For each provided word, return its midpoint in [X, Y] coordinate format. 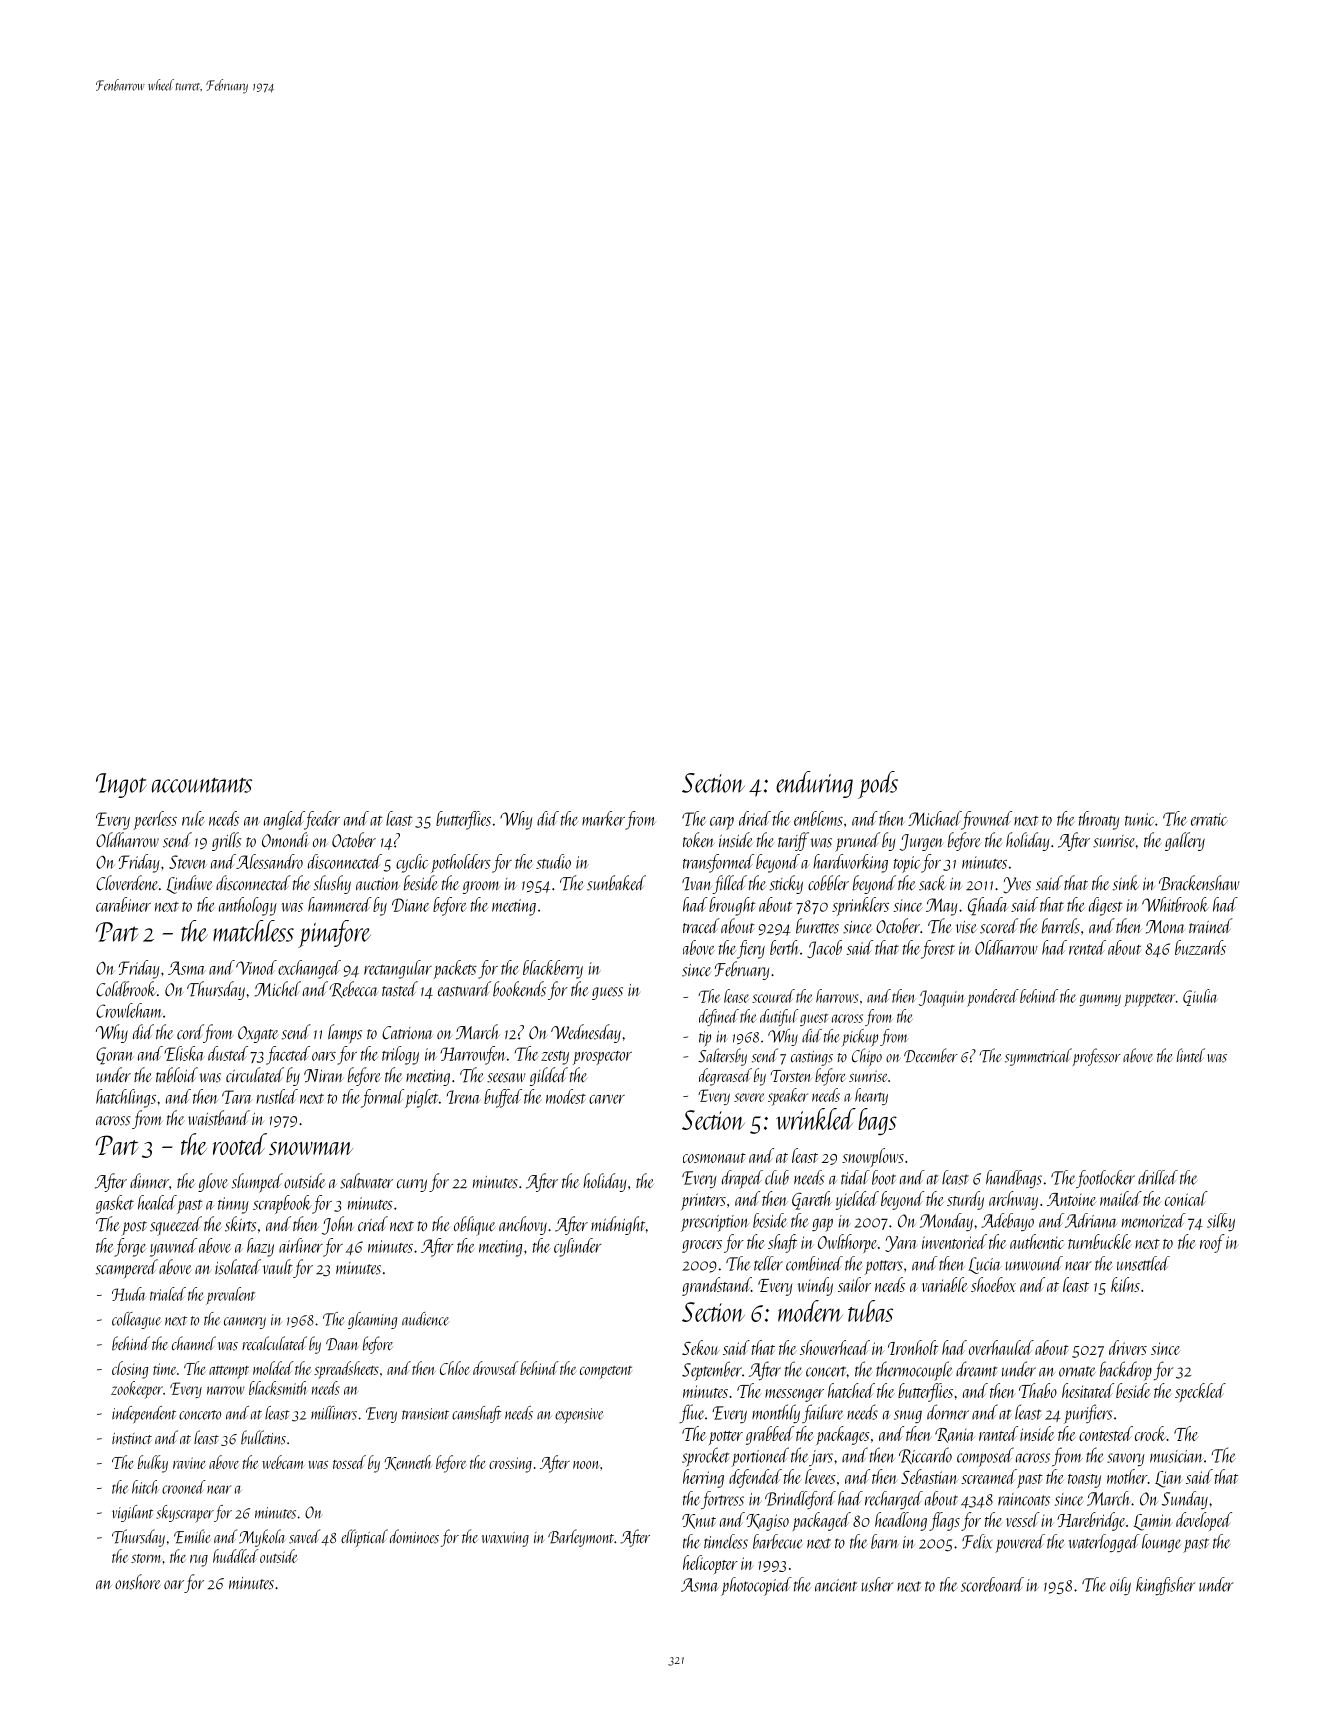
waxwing [505, 1539]
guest [814, 1019]
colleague [136, 1320]
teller [768, 1263]
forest [938, 949]
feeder [322, 820]
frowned [986, 820]
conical [1186, 1198]
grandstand [716, 1286]
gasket [115, 1204]
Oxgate [258, 1034]
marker [603, 818]
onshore [138, 1582]
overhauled [1001, 1347]
